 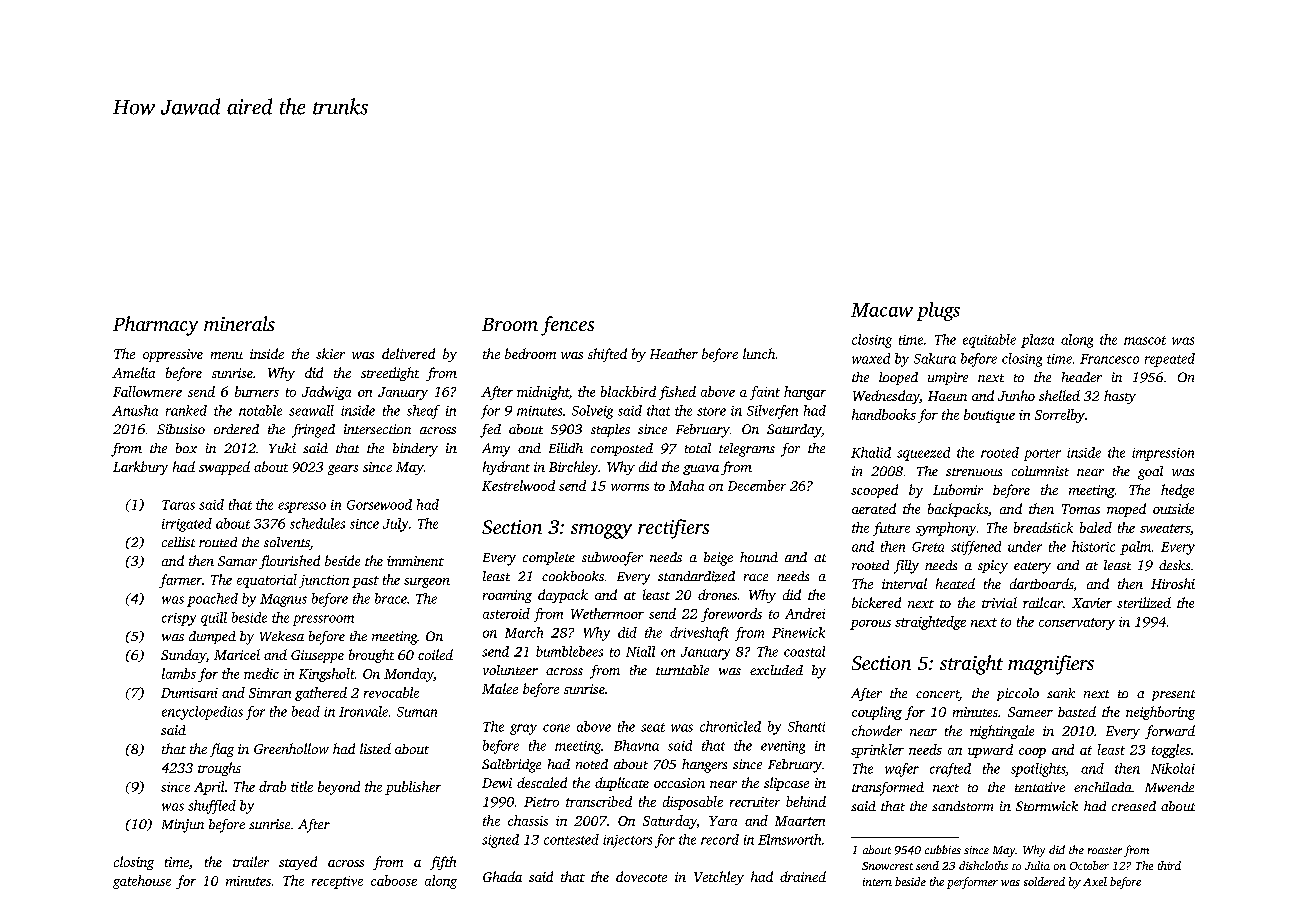 What do you see at coordinates (415, 561) in the document?
I see `imminent` at bounding box center [415, 561].
